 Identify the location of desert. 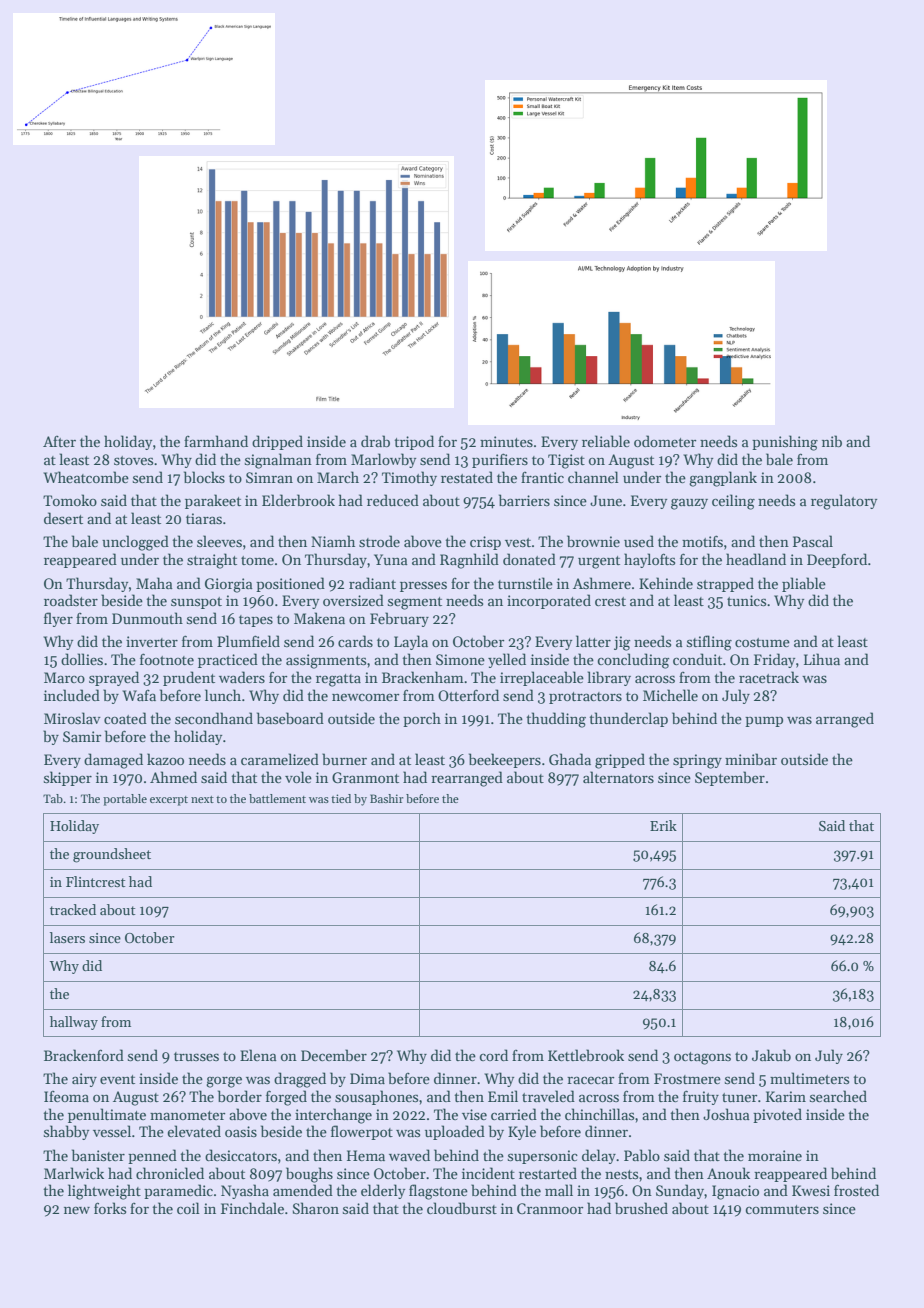
(63, 518).
